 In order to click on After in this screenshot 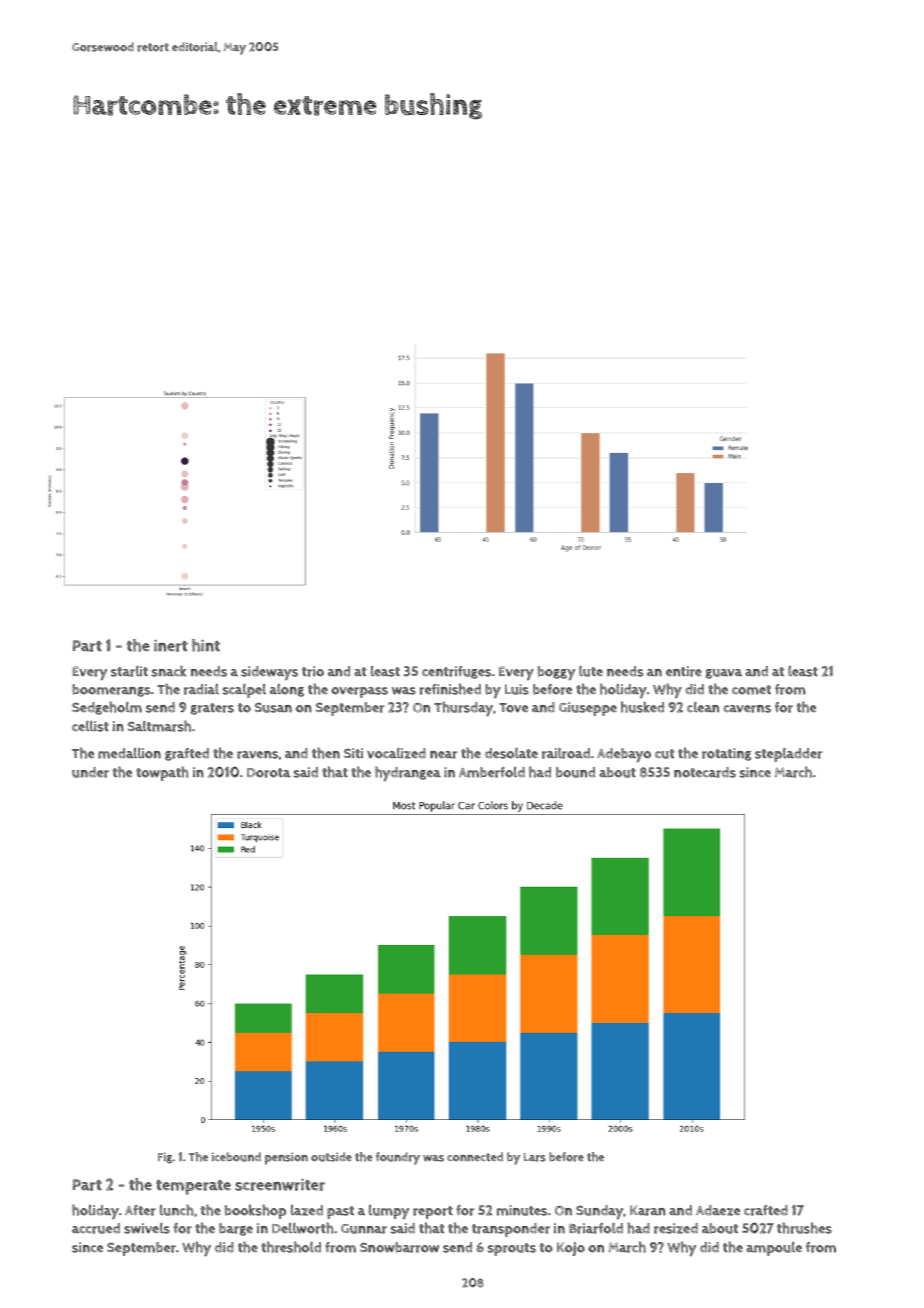, I will do `click(140, 1210)`.
